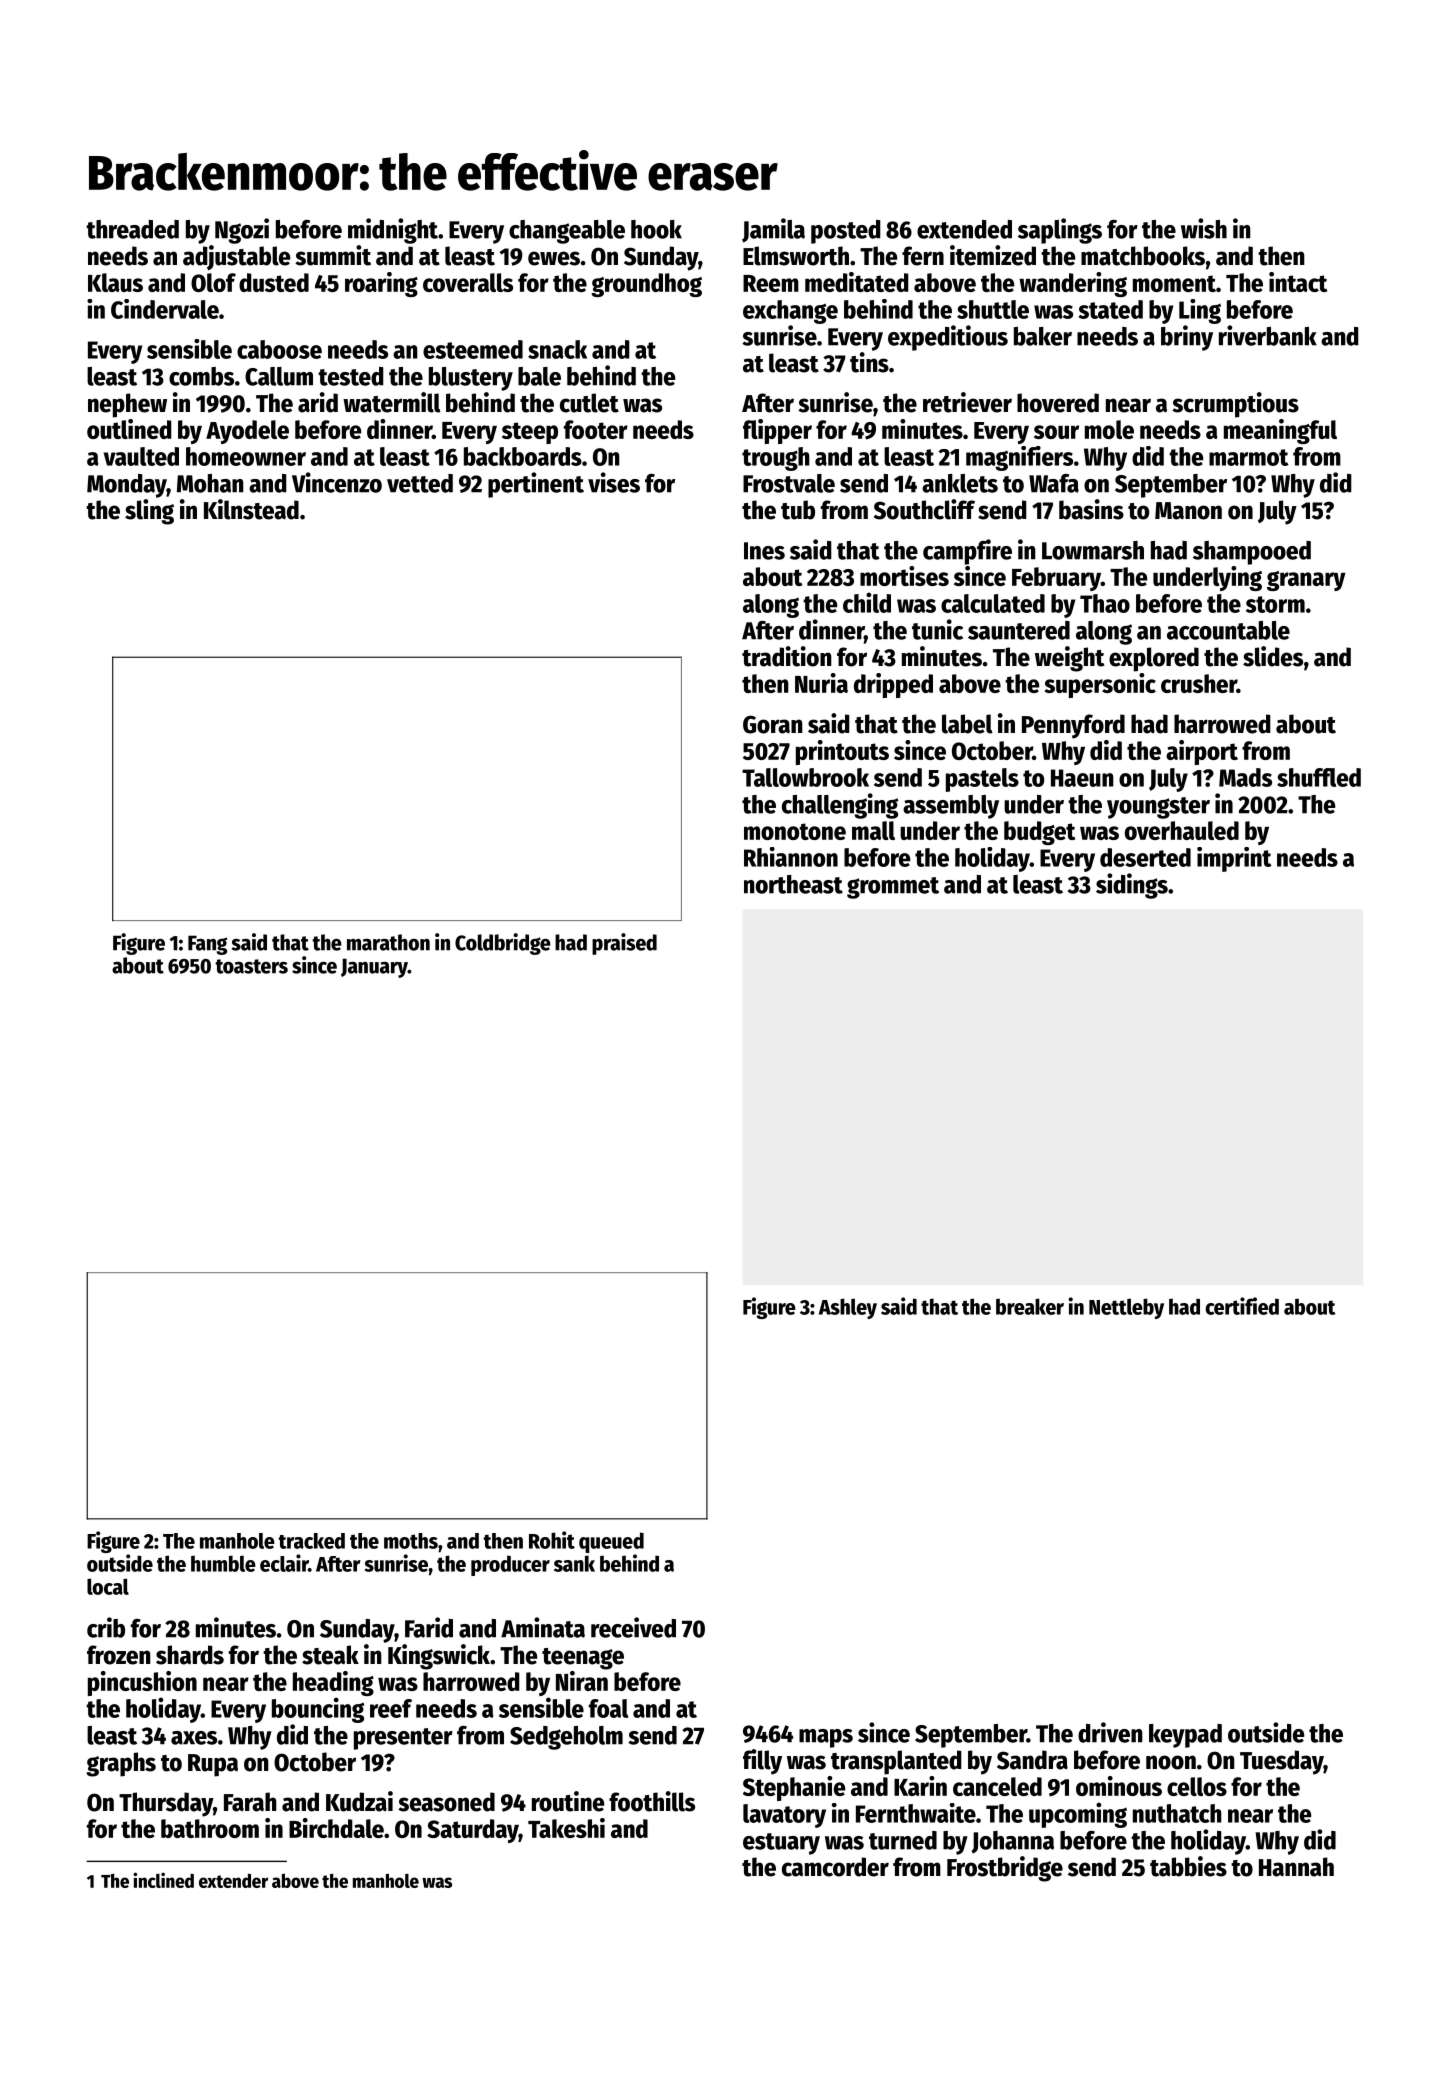  Describe the element at coordinates (251, 509) in the screenshot. I see `Kilnstead` at that location.
